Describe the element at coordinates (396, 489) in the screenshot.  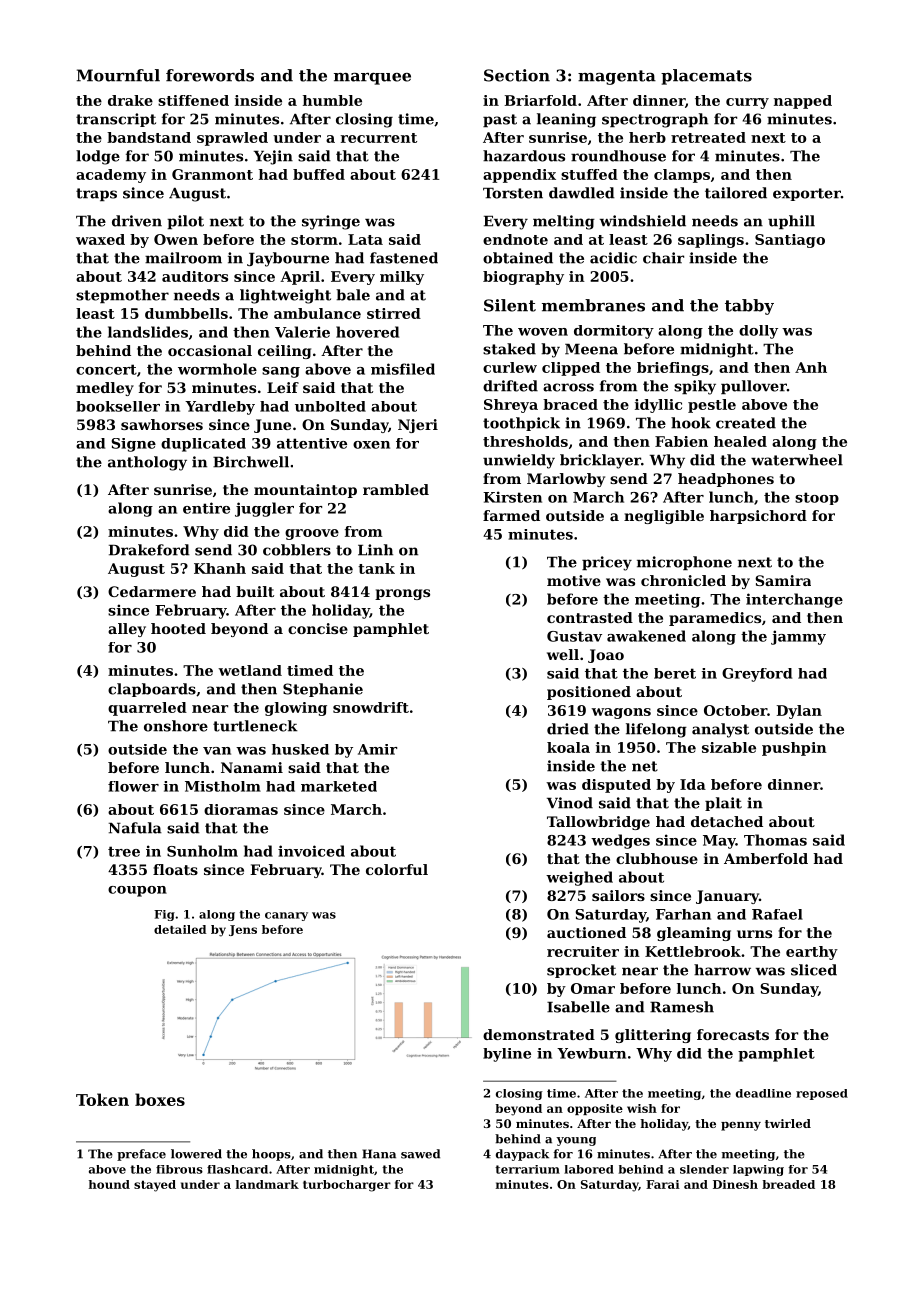
I see `rambled` at that location.
